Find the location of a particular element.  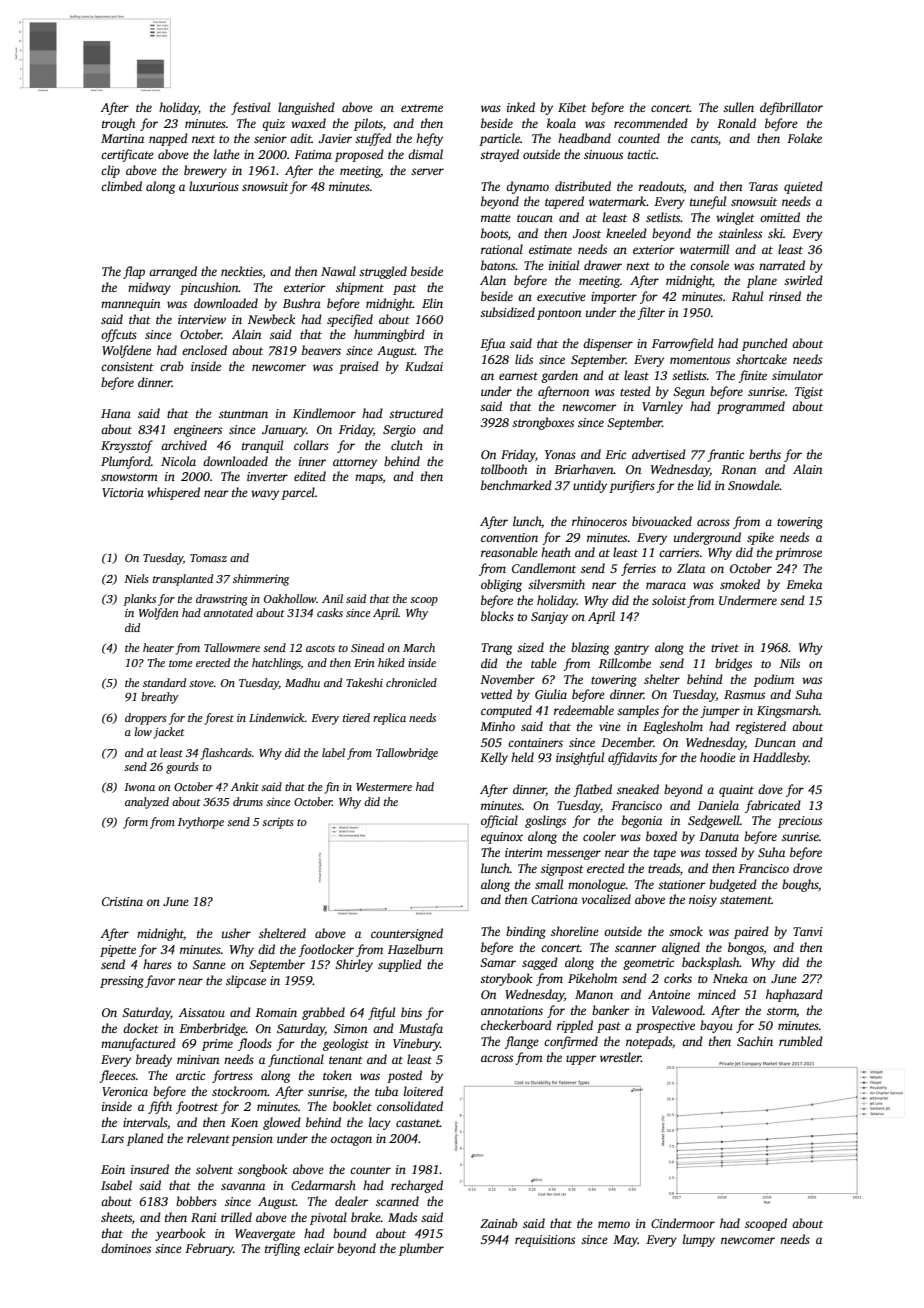

flange is located at coordinates (521, 1042).
